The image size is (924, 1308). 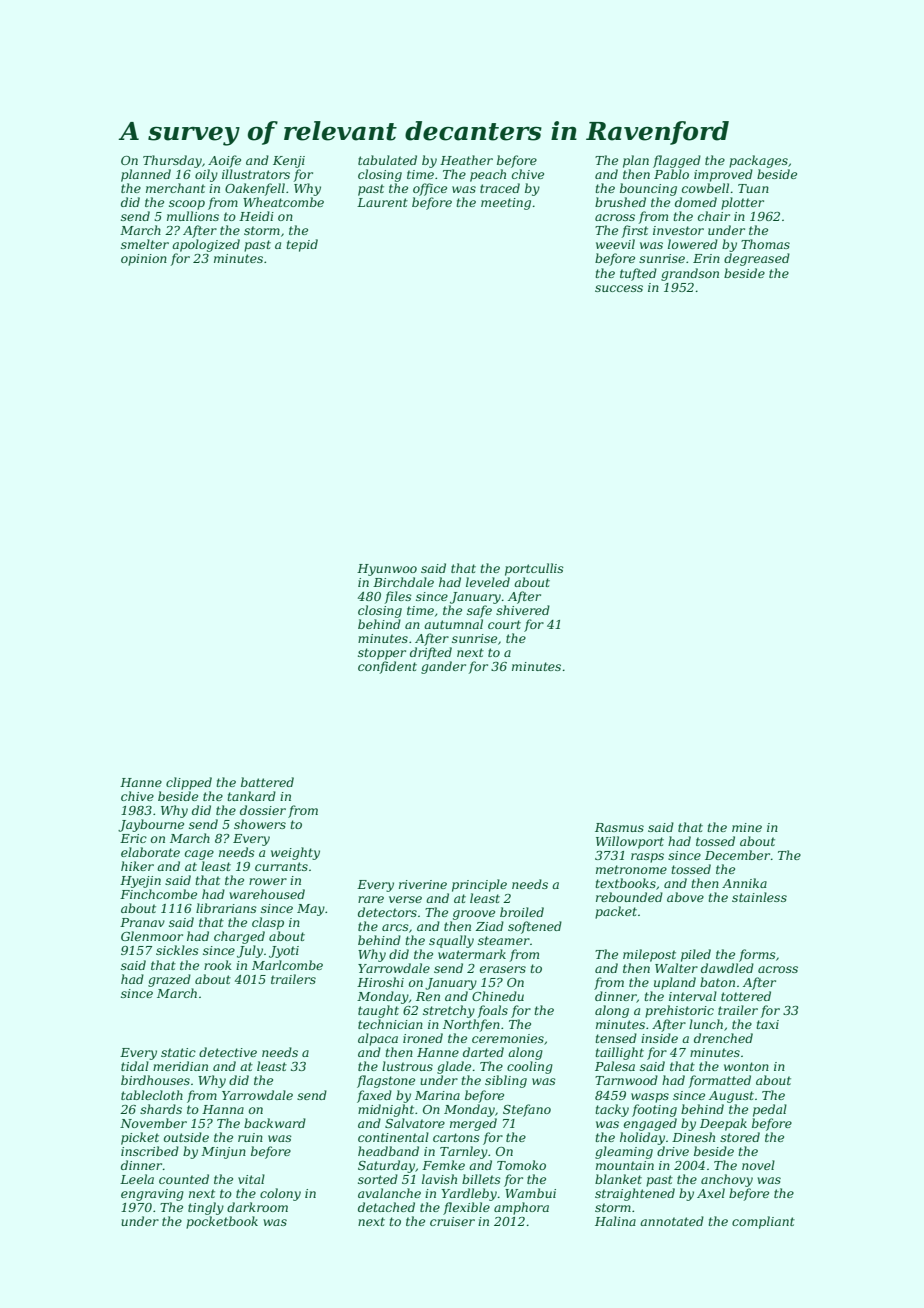 I want to click on grazed, so click(x=169, y=980).
